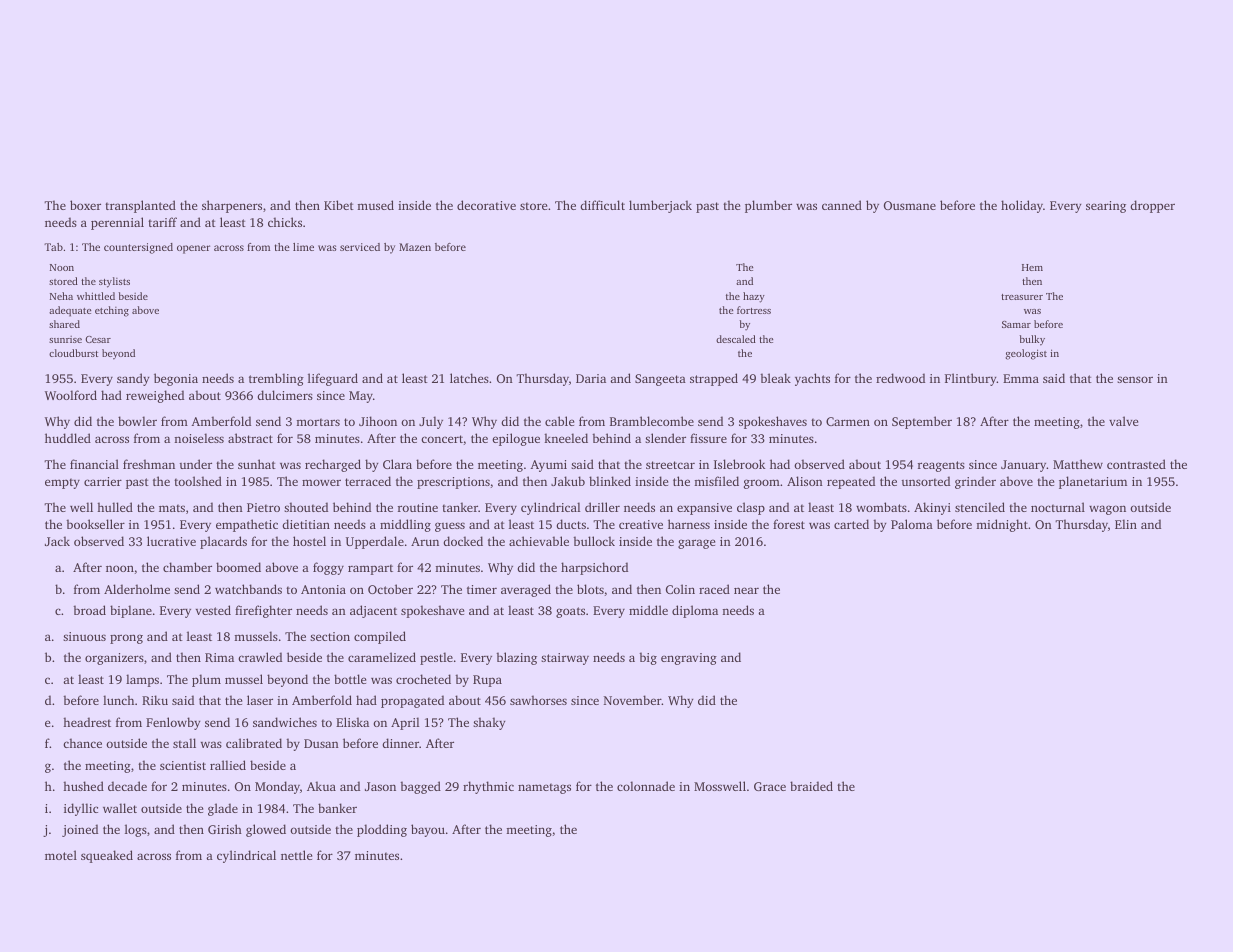 This screenshot has width=1233, height=952. Describe the element at coordinates (415, 247) in the screenshot. I see `Mazen` at that location.
